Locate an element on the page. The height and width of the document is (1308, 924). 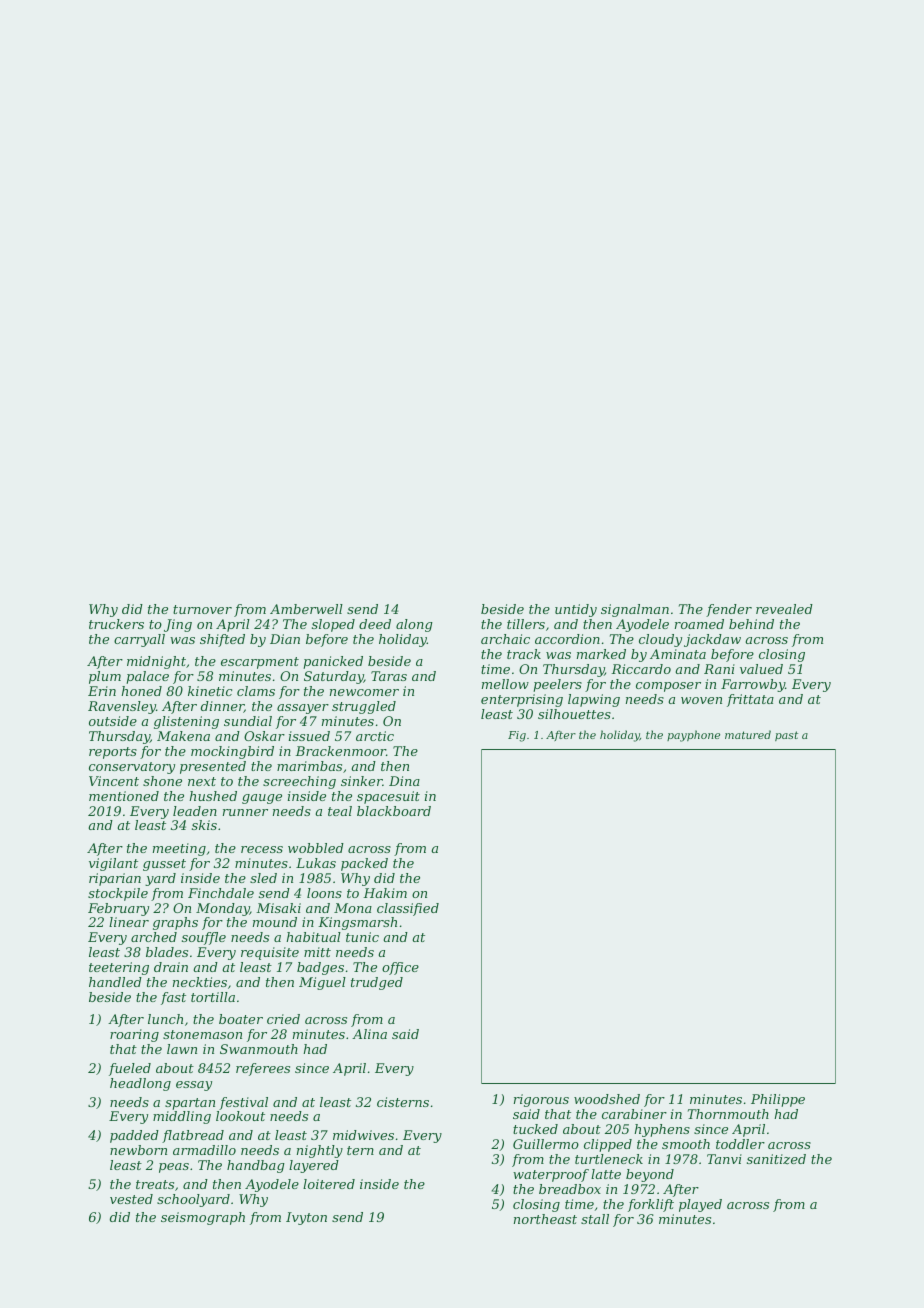
payphone is located at coordinates (693, 736).
